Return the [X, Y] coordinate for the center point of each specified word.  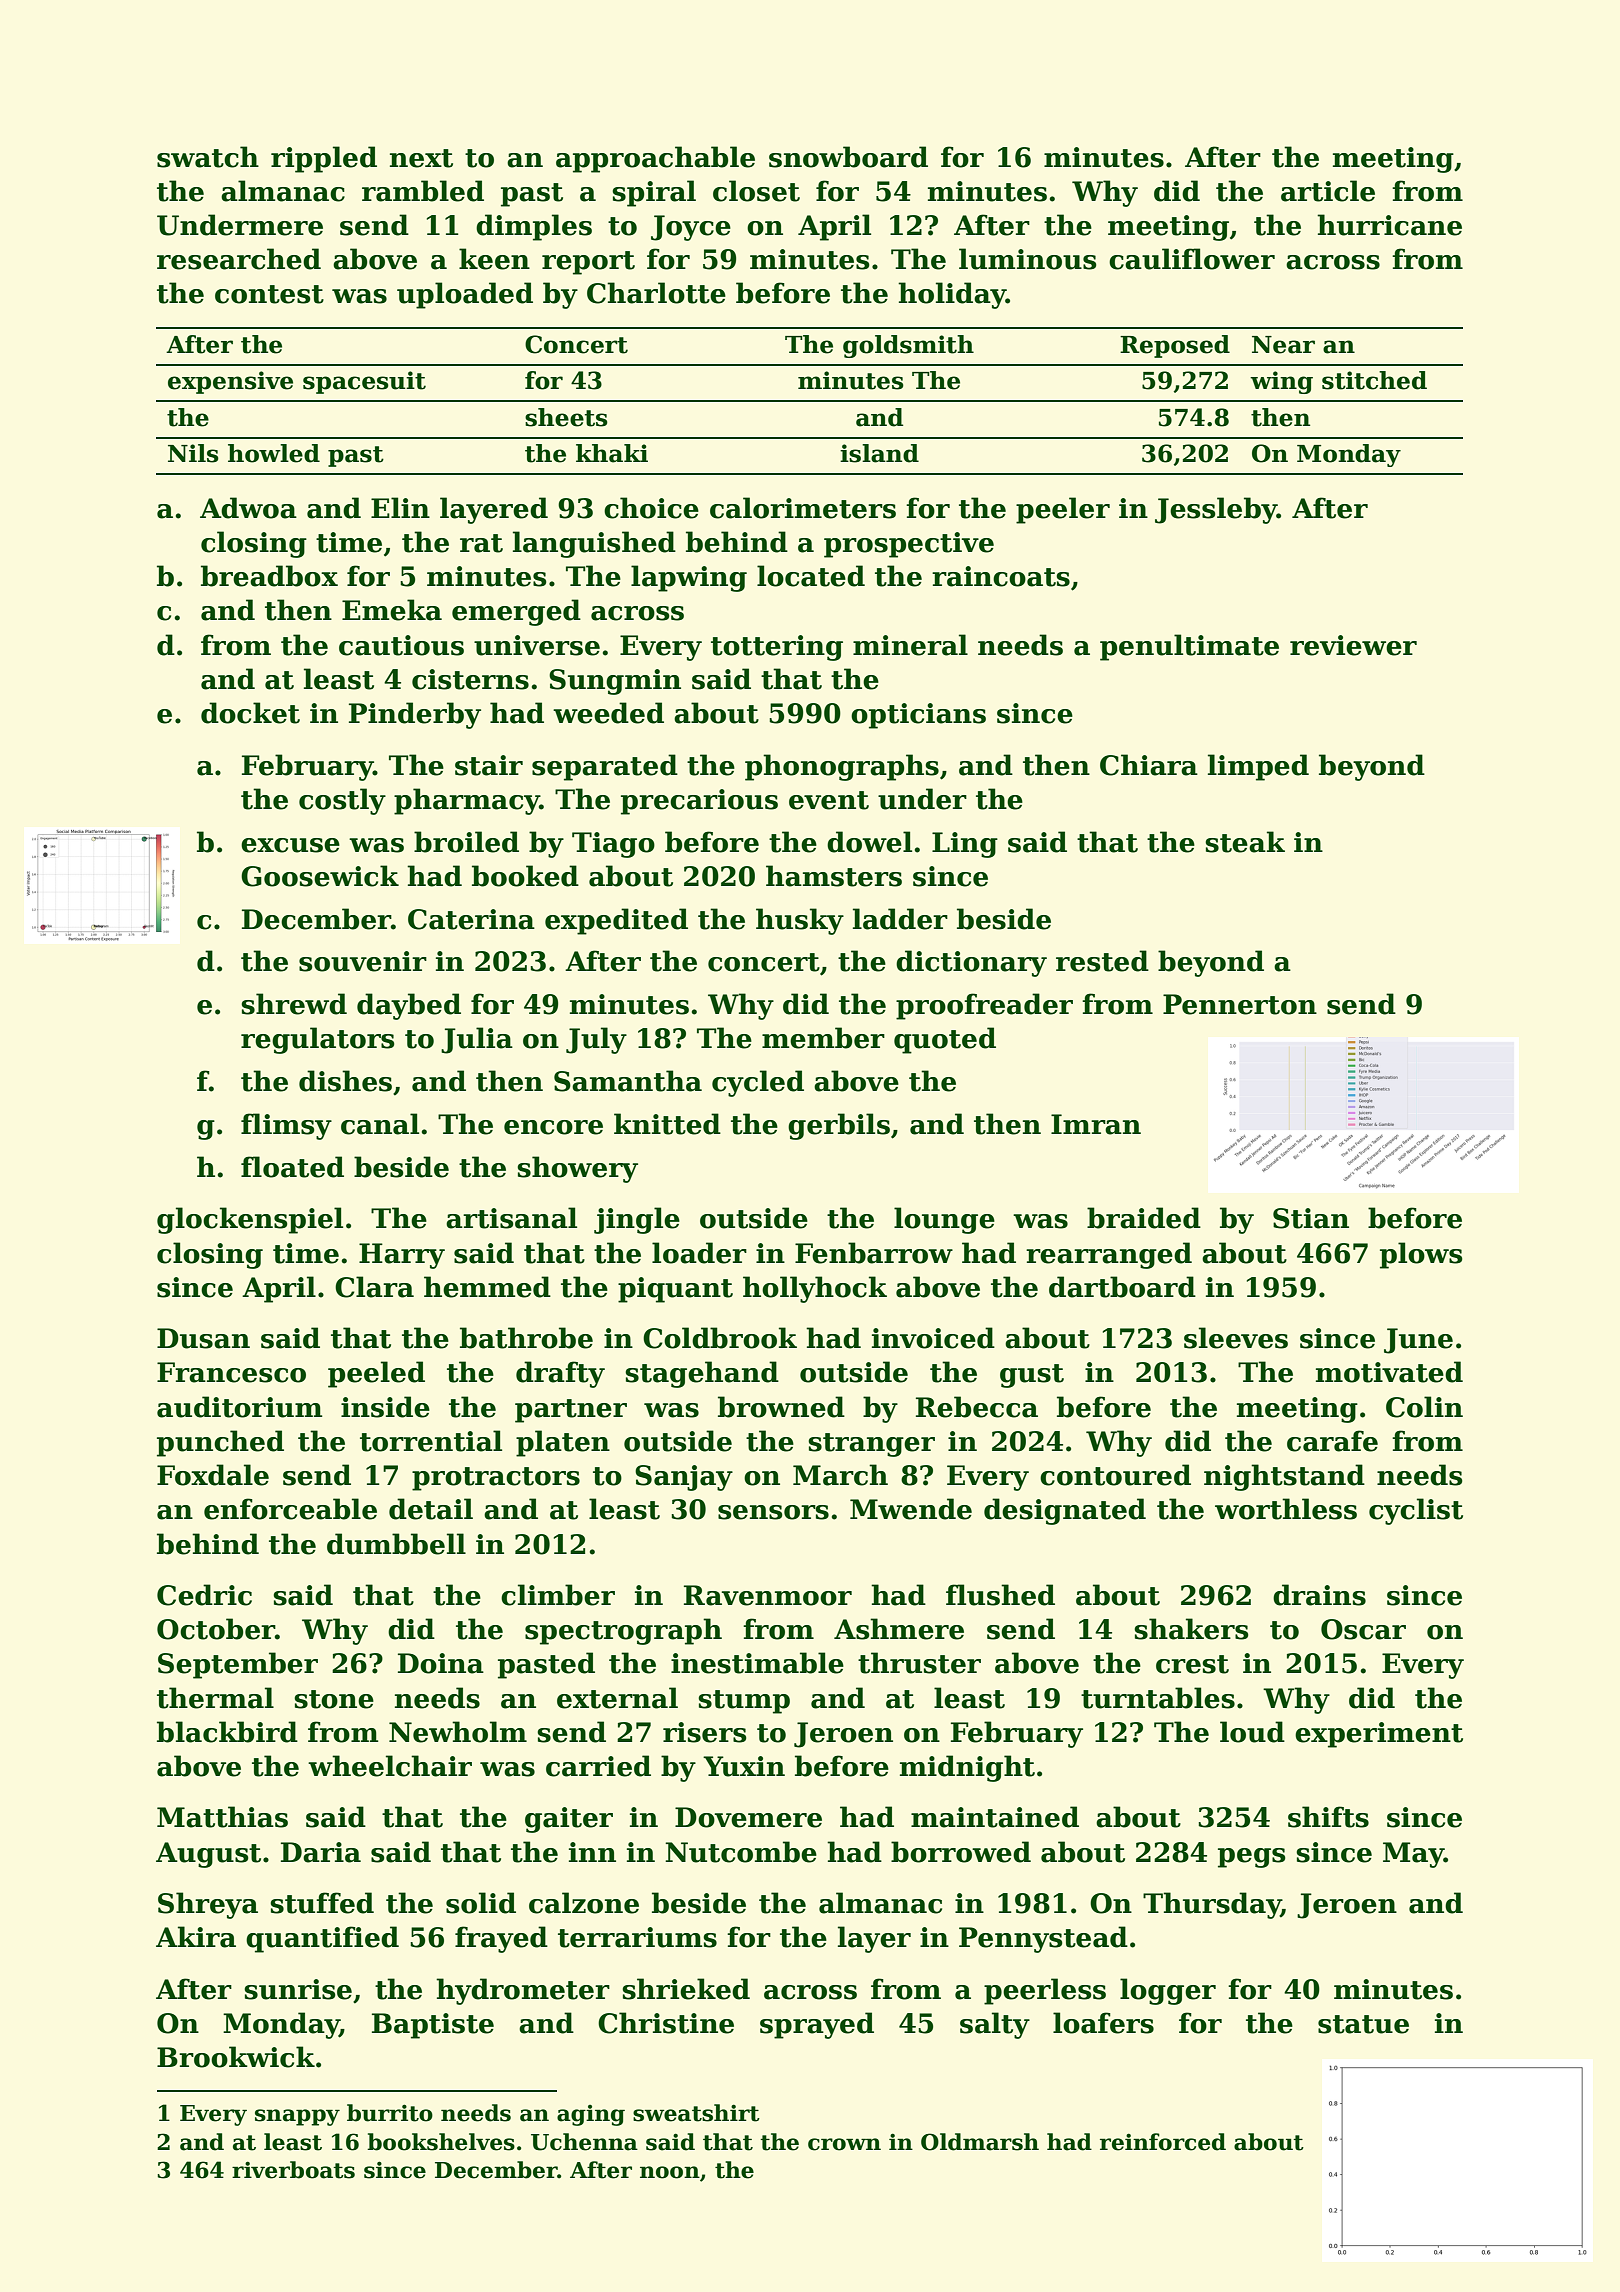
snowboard [848, 157]
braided [1144, 1218]
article [1328, 191]
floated [292, 1167]
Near [1283, 345]
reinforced [1163, 2142]
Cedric [204, 1595]
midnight [967, 1768]
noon [670, 2172]
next [421, 158]
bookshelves [441, 2142]
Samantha [628, 1081]
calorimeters [803, 508]
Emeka [392, 610]
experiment [1379, 1735]
